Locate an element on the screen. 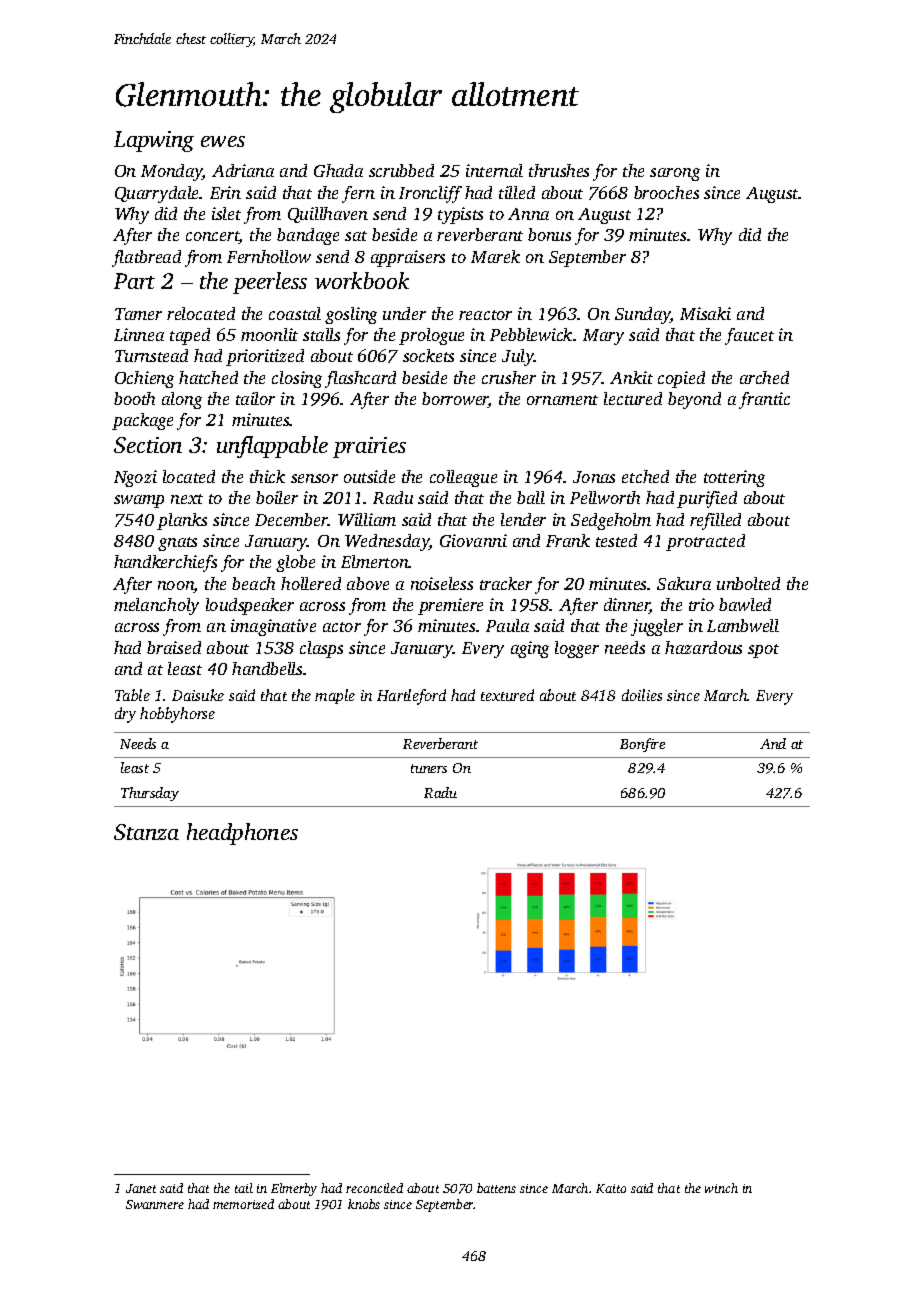  prologue is located at coordinates (431, 336).
